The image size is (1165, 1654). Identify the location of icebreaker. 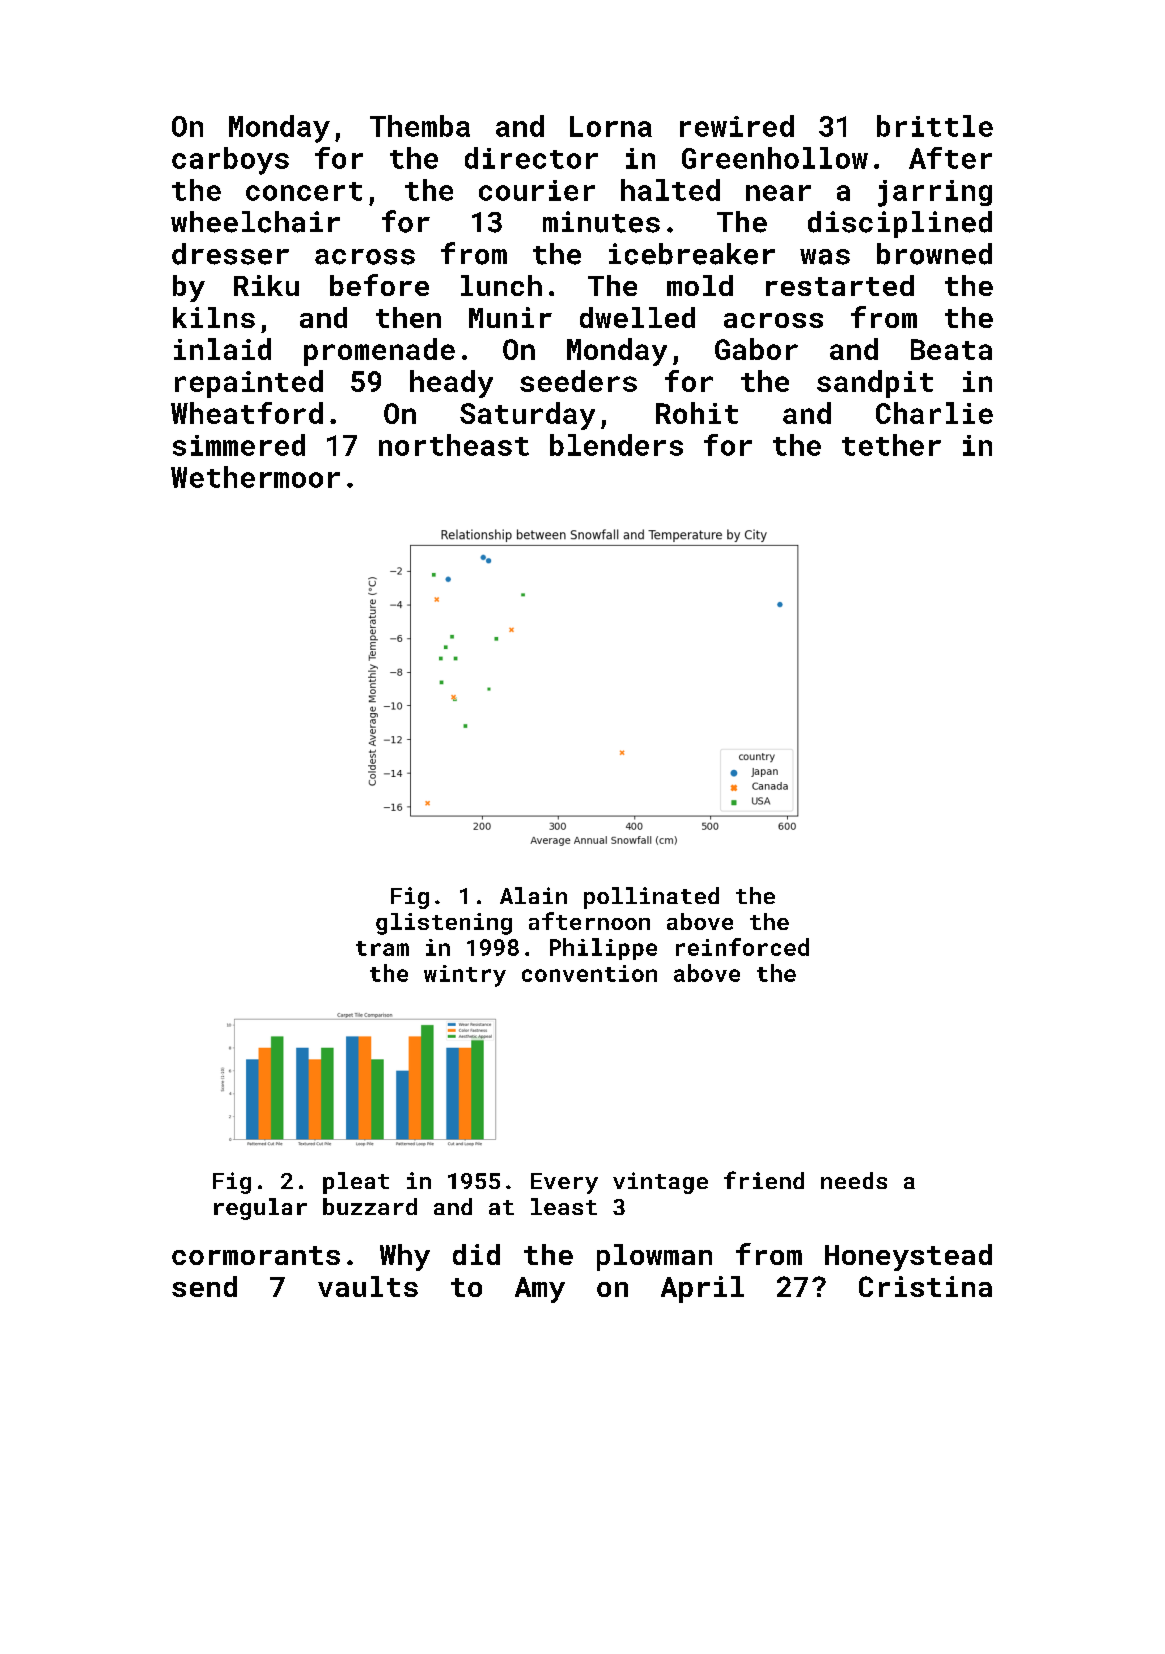
(692, 254).
